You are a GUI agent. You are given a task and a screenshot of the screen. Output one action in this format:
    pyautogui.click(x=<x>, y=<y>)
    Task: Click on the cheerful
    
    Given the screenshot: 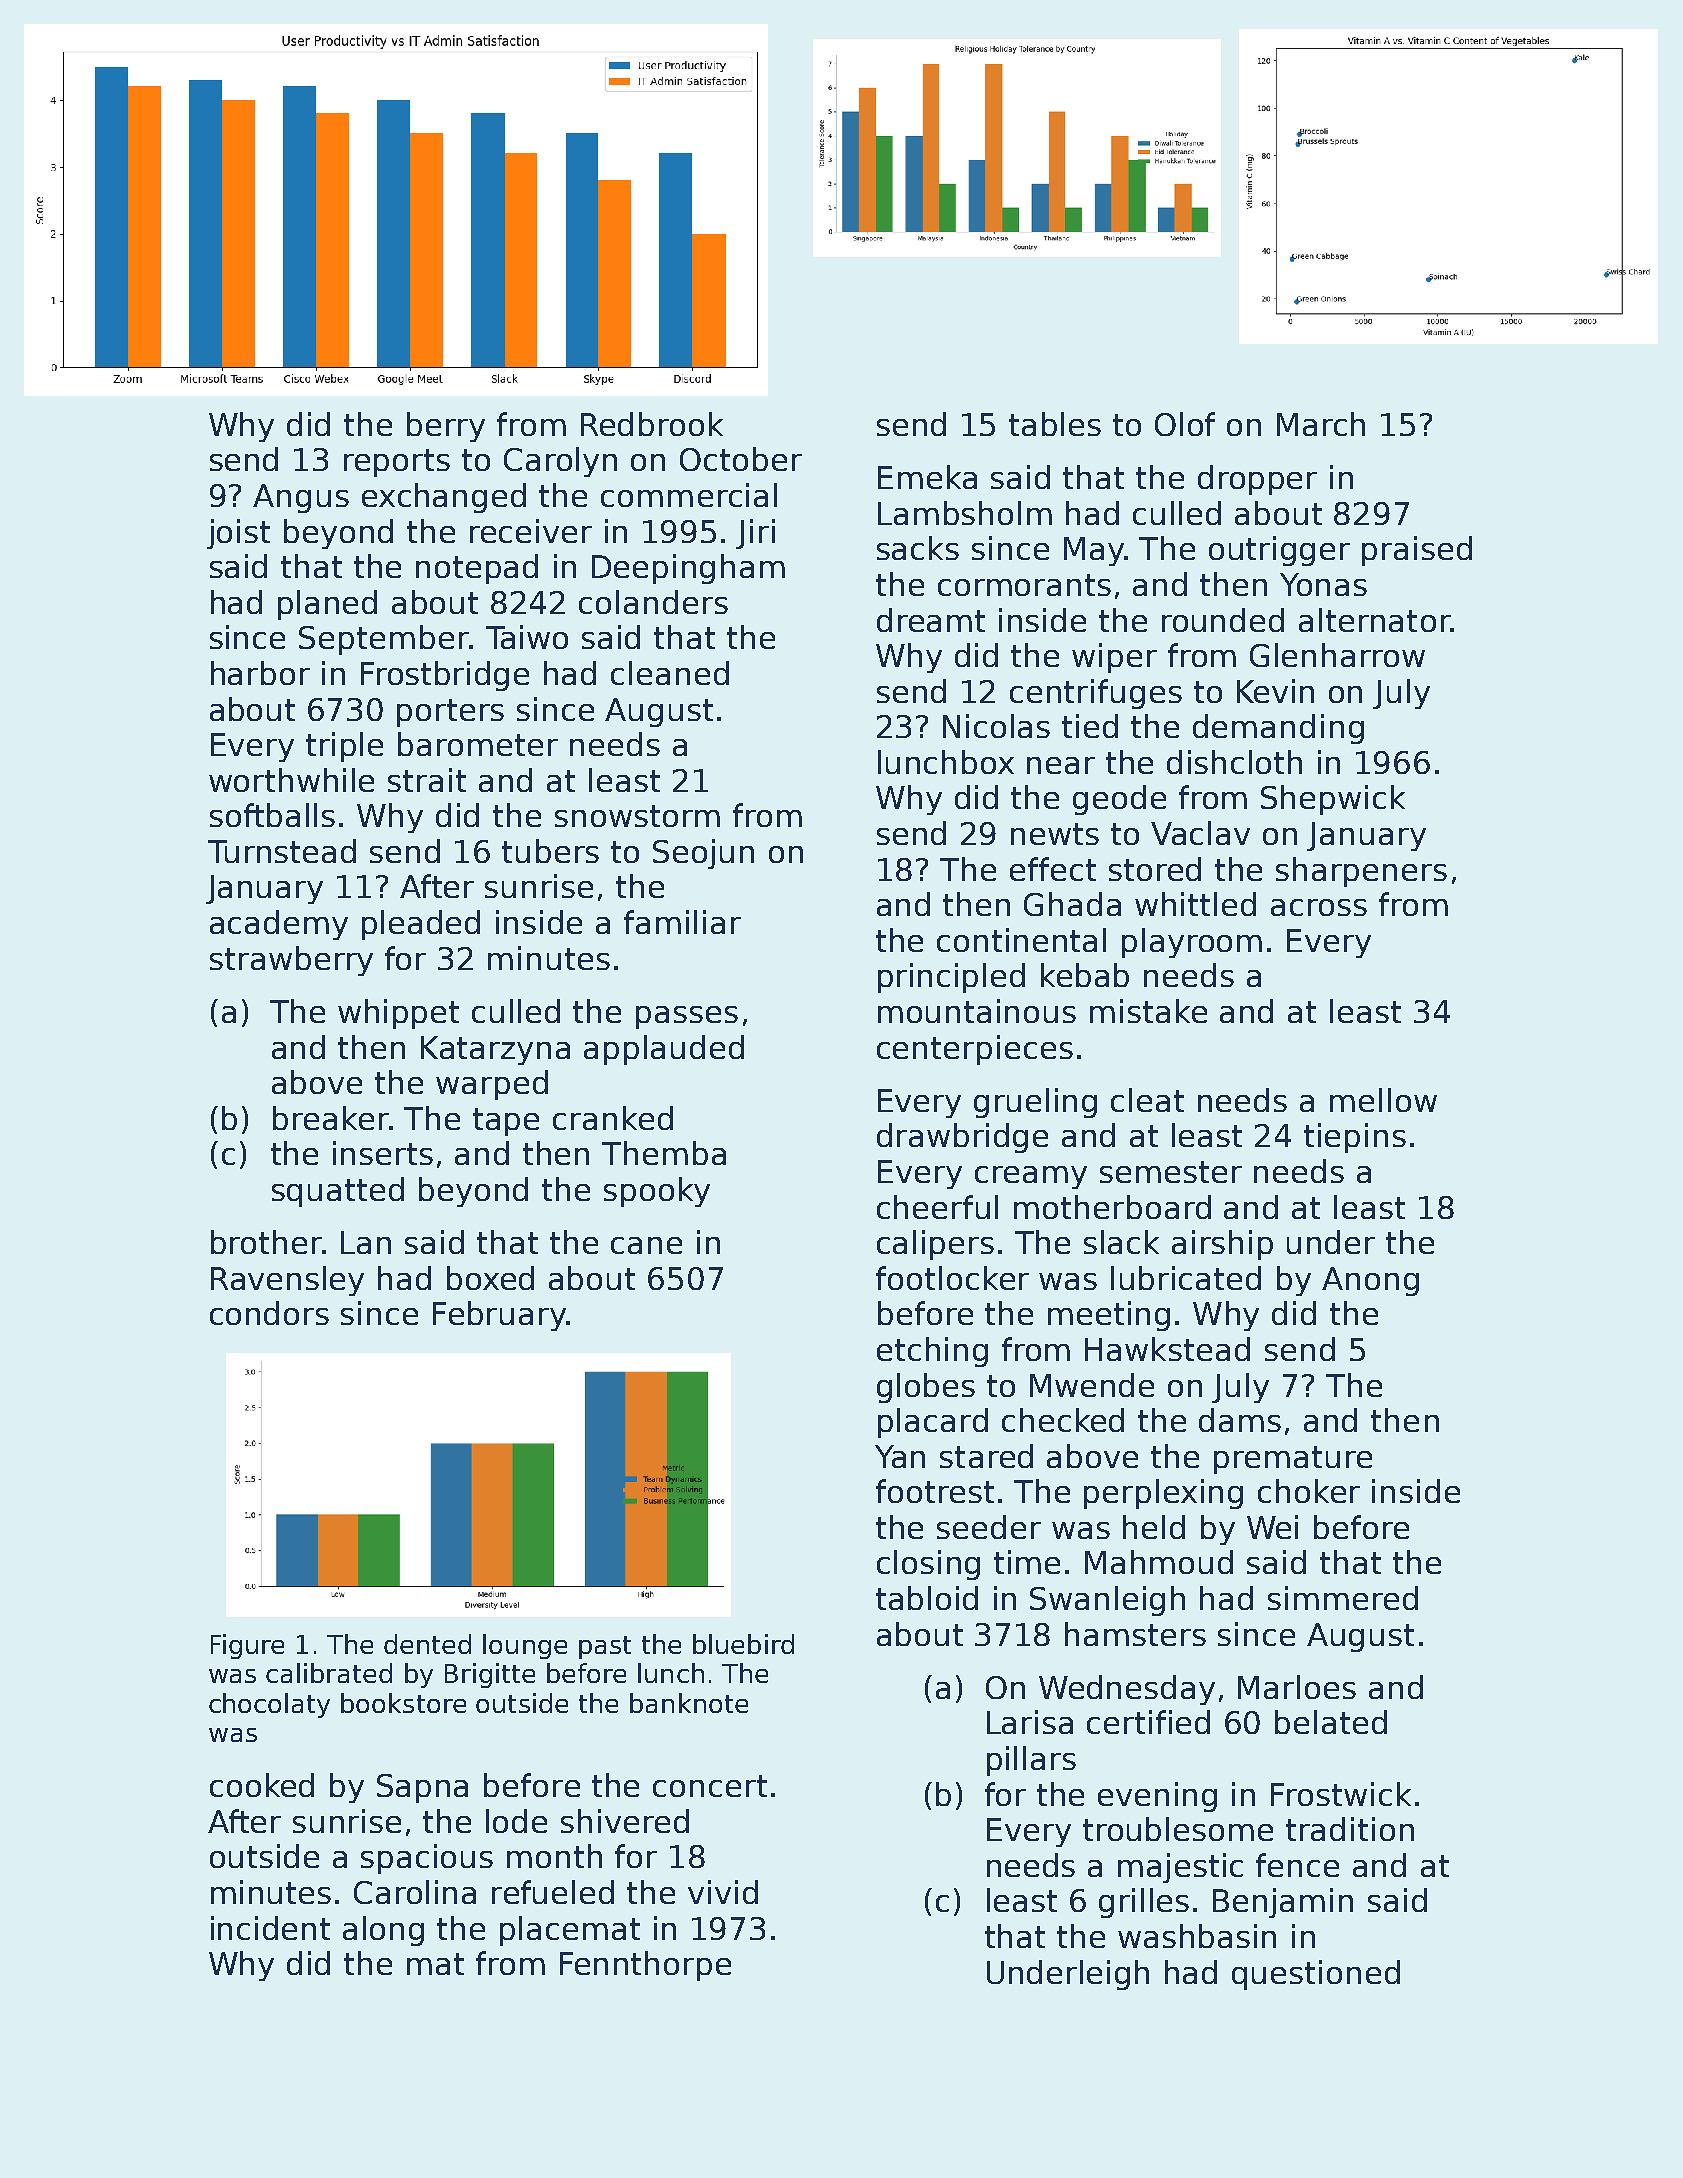 What is the action you would take?
    pyautogui.click(x=937, y=1207)
